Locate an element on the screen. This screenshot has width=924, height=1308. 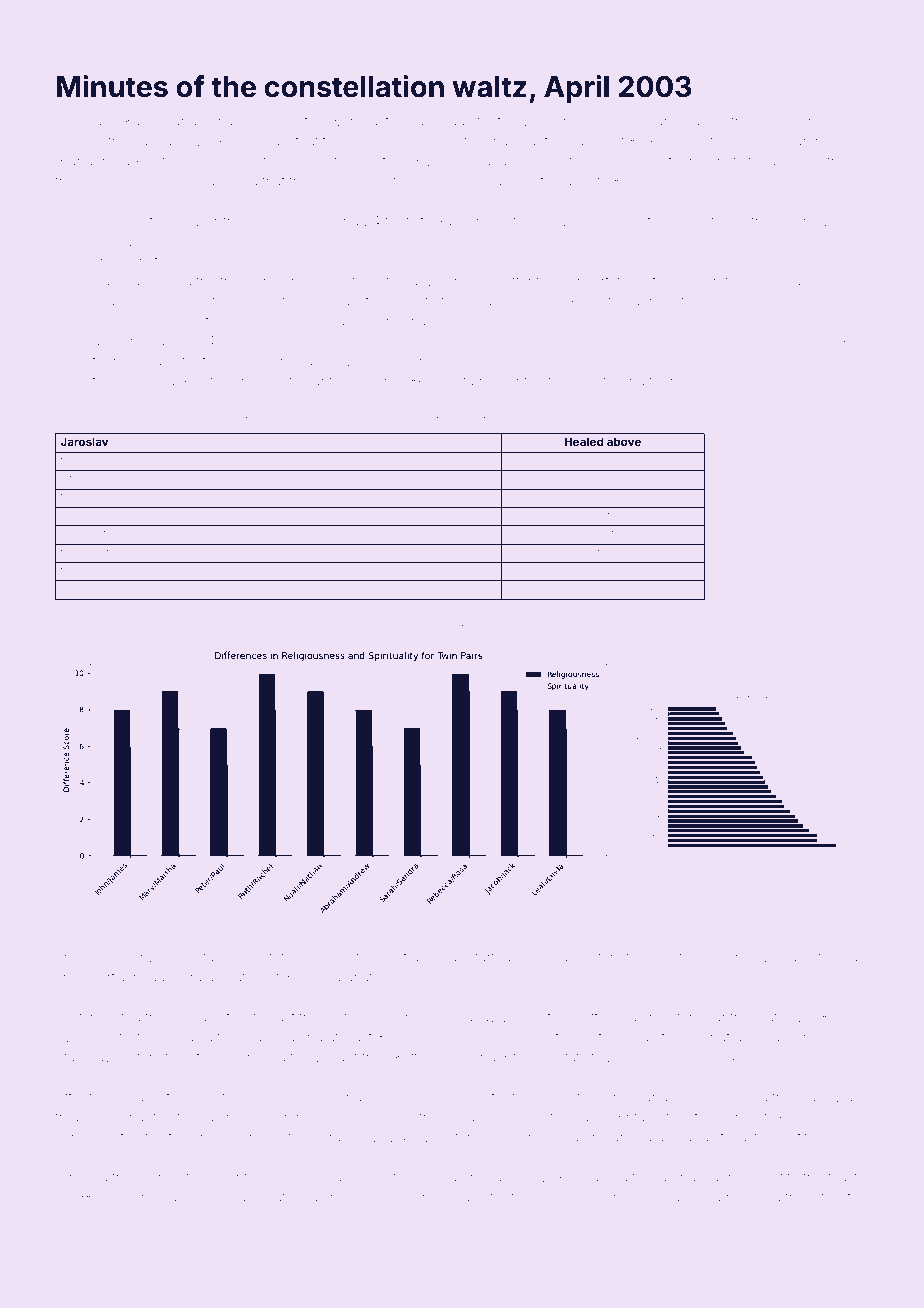
Eliska is located at coordinates (844, 627).
